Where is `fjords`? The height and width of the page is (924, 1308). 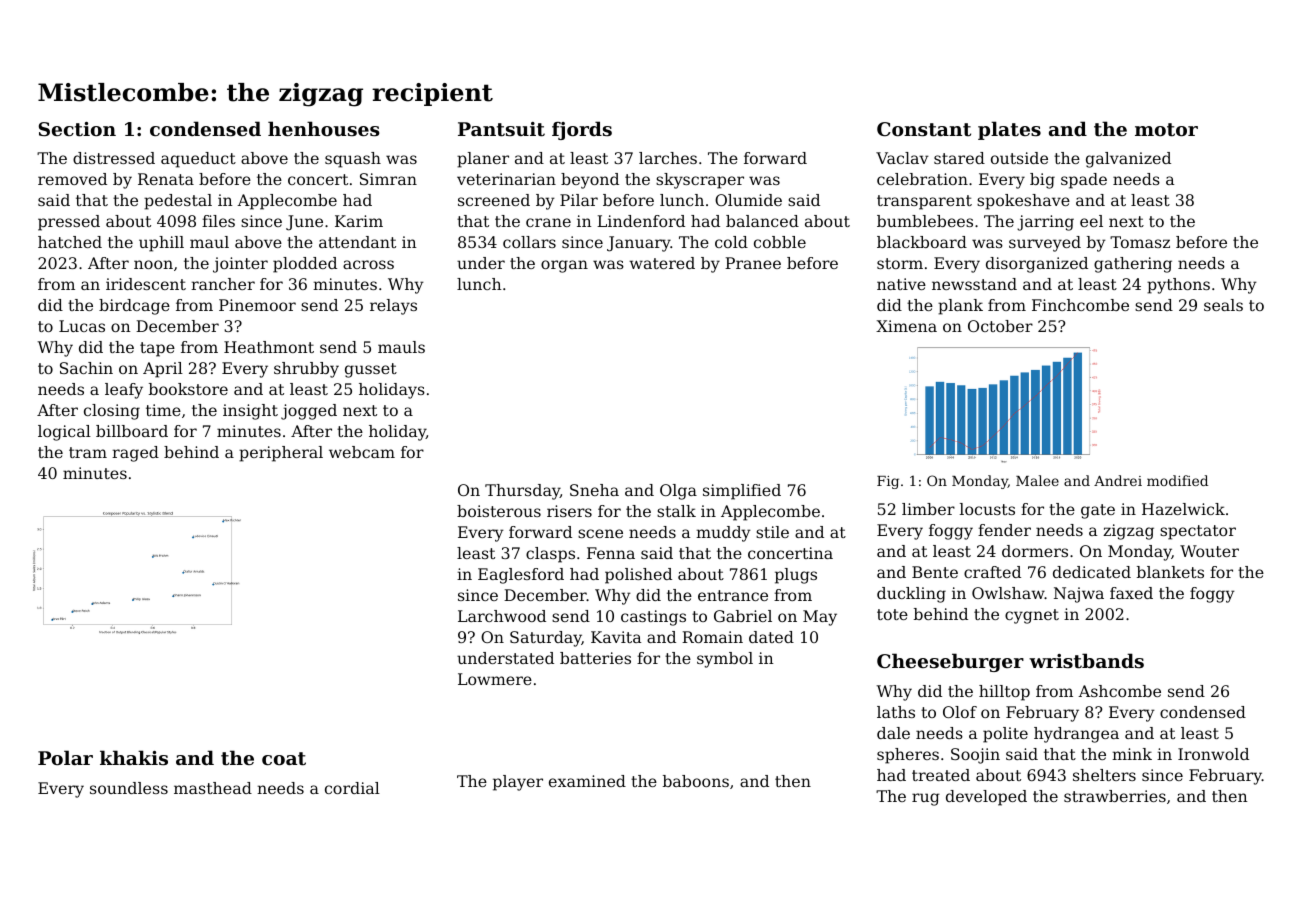 fjords is located at coordinates (582, 130).
